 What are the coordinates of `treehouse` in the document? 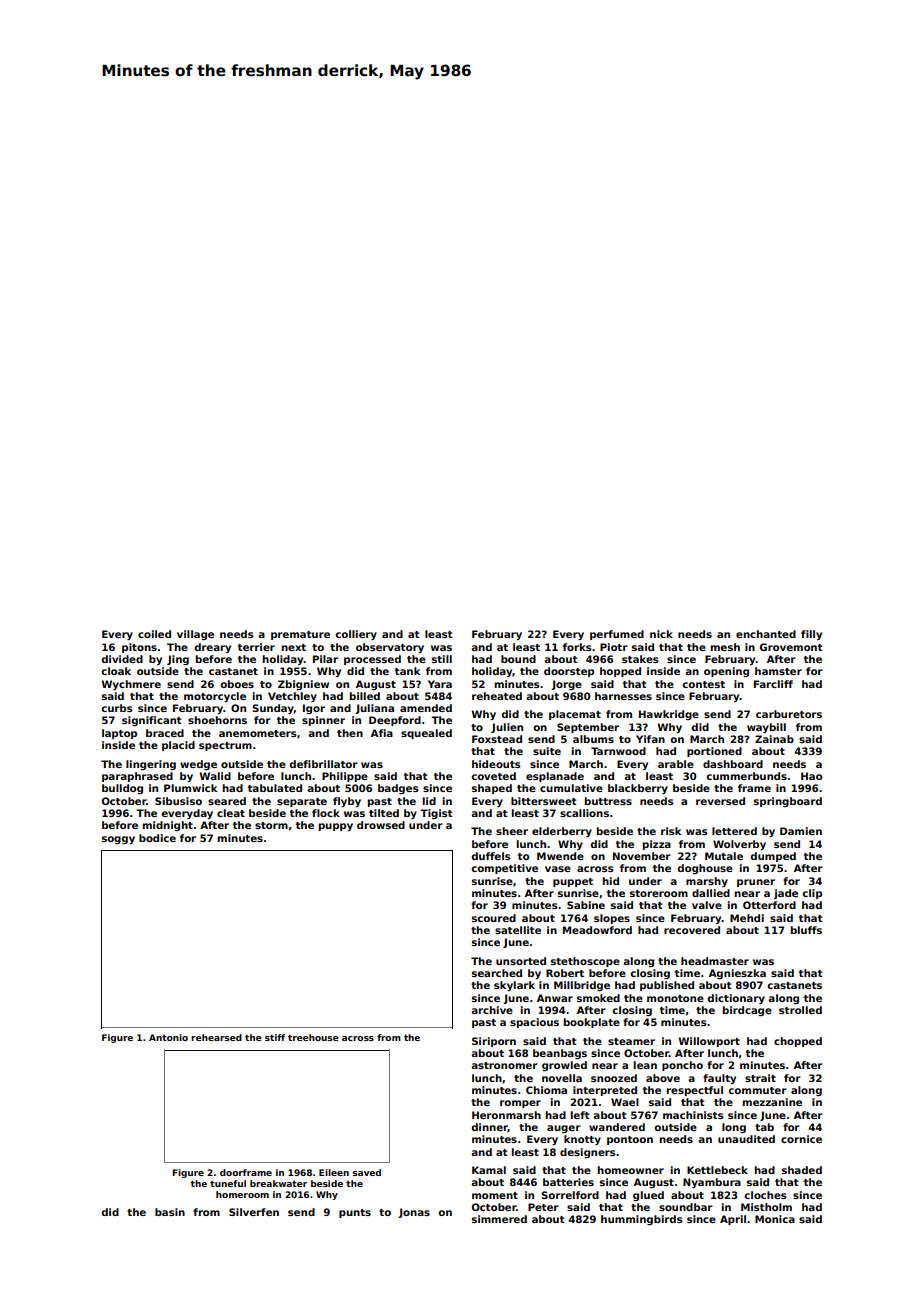 It's located at (313, 1037).
